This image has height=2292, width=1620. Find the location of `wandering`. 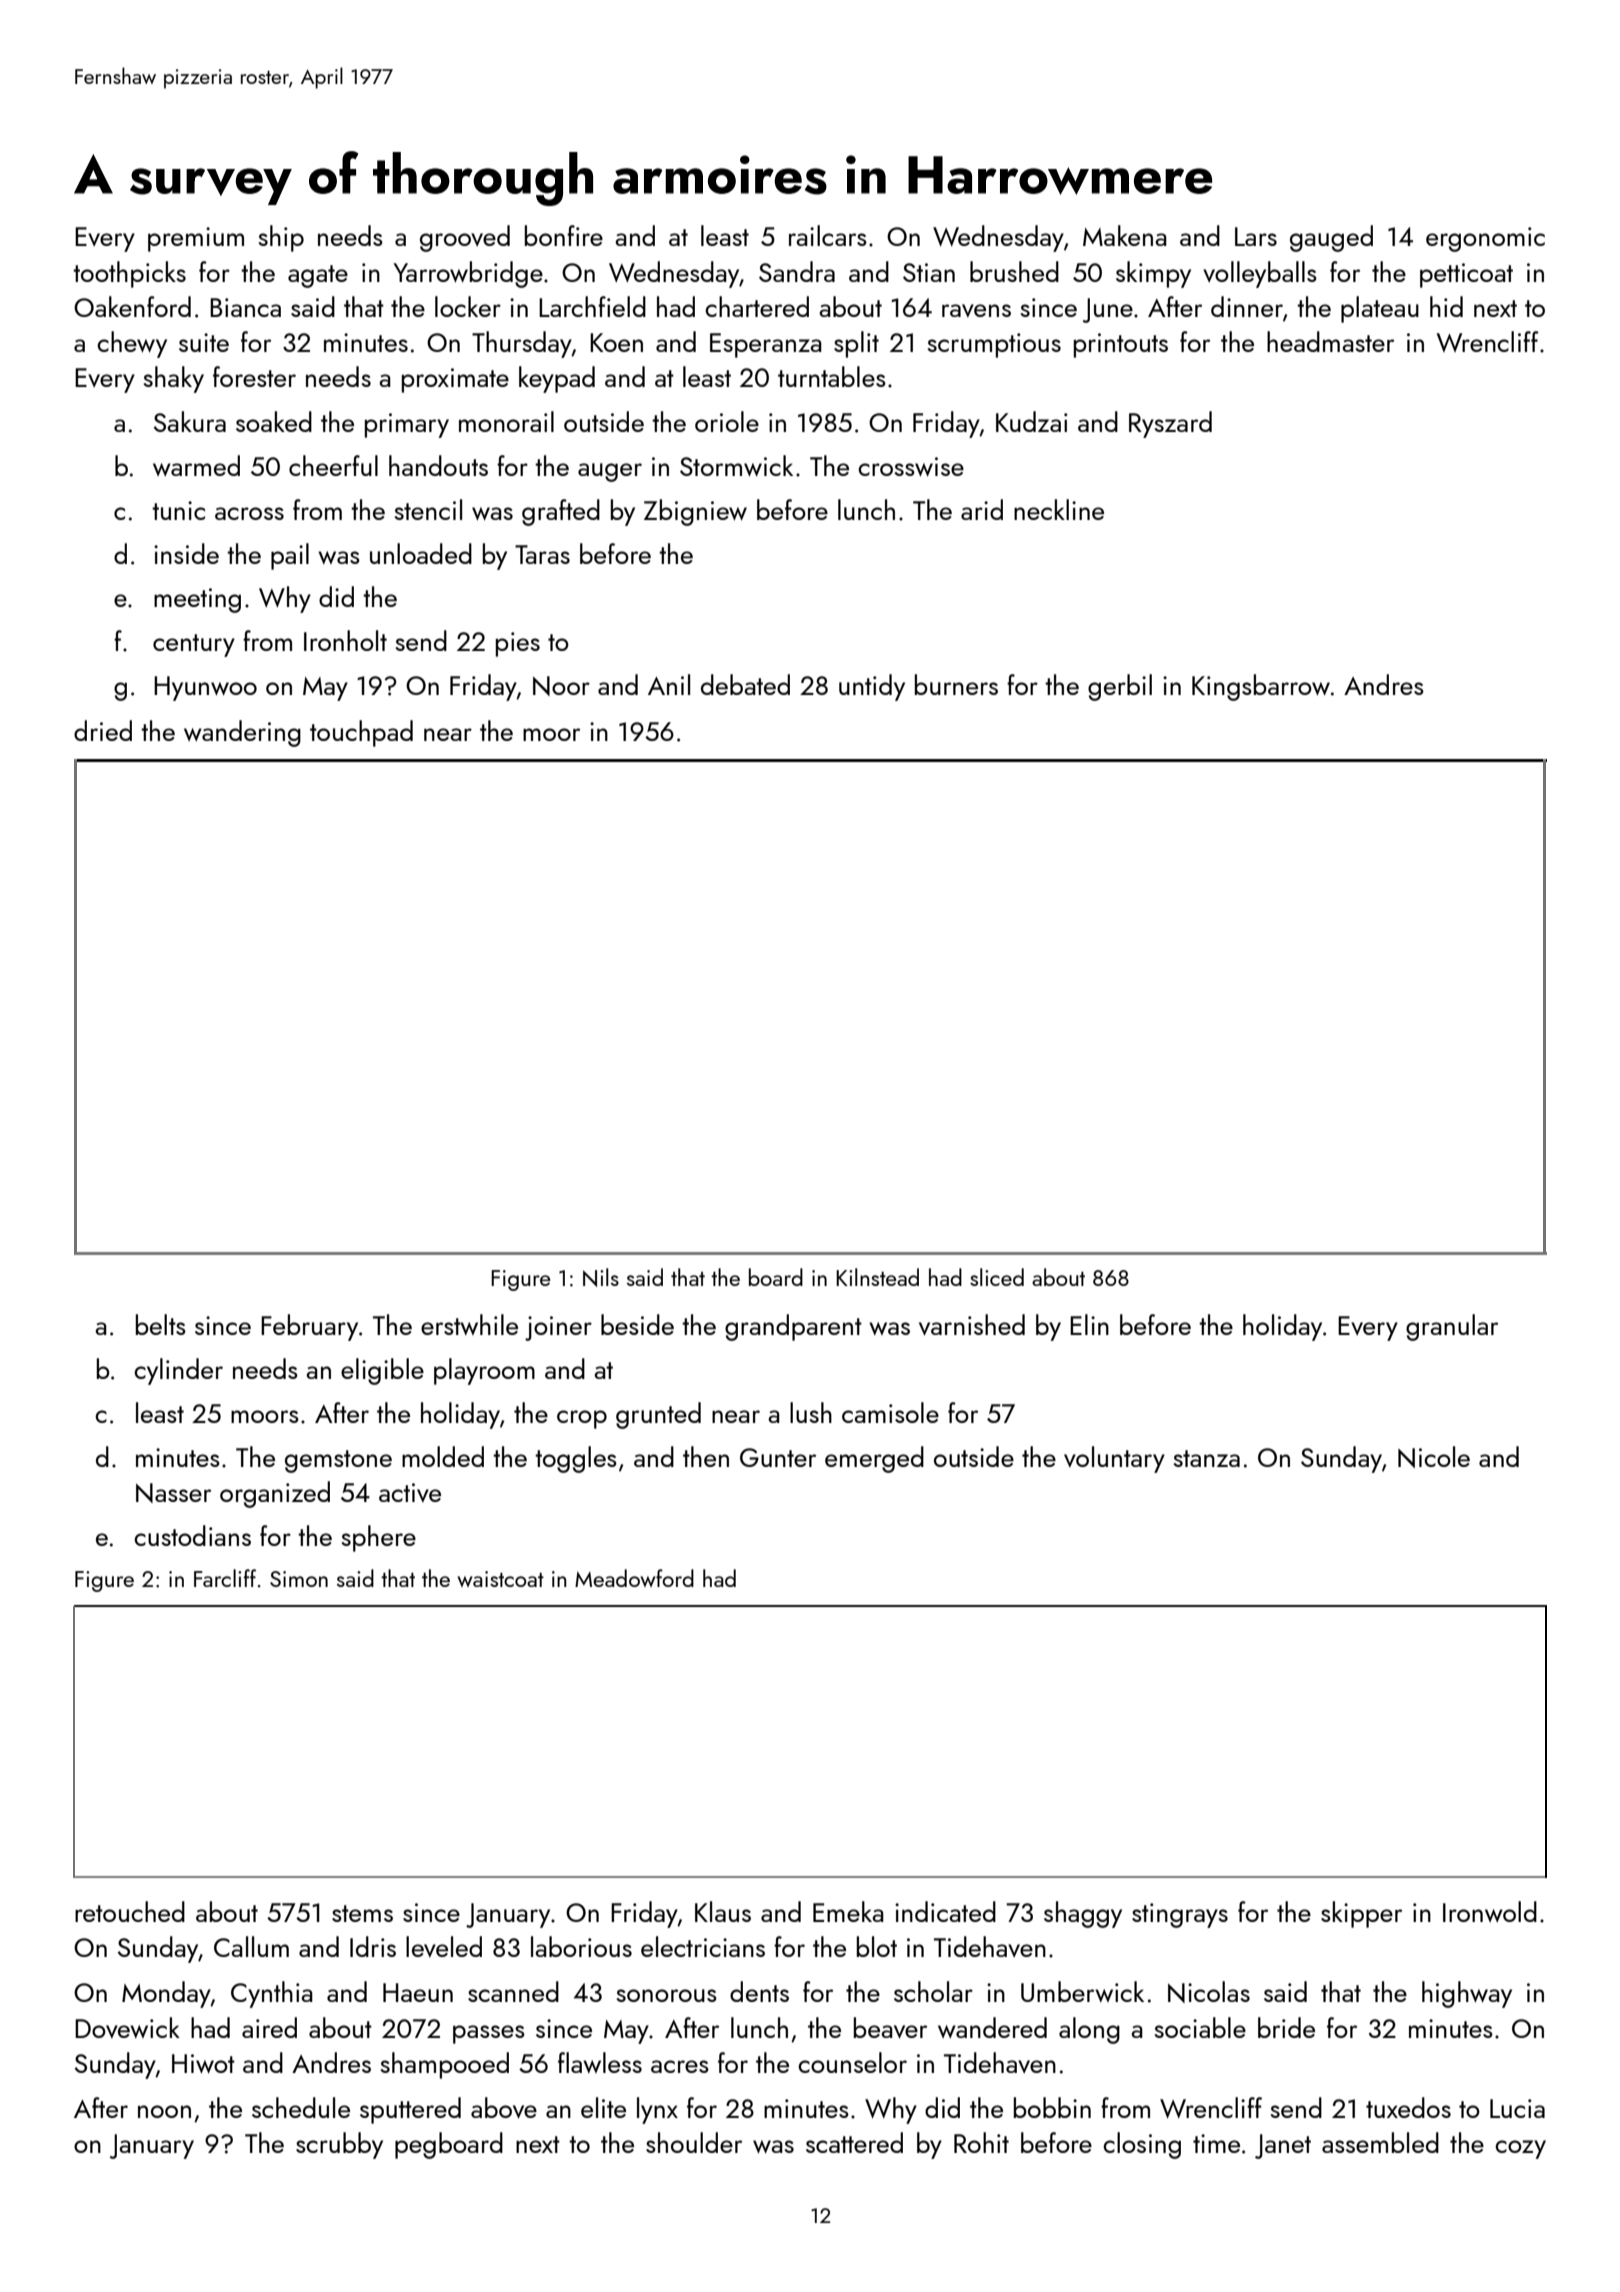

wandering is located at coordinates (242, 733).
